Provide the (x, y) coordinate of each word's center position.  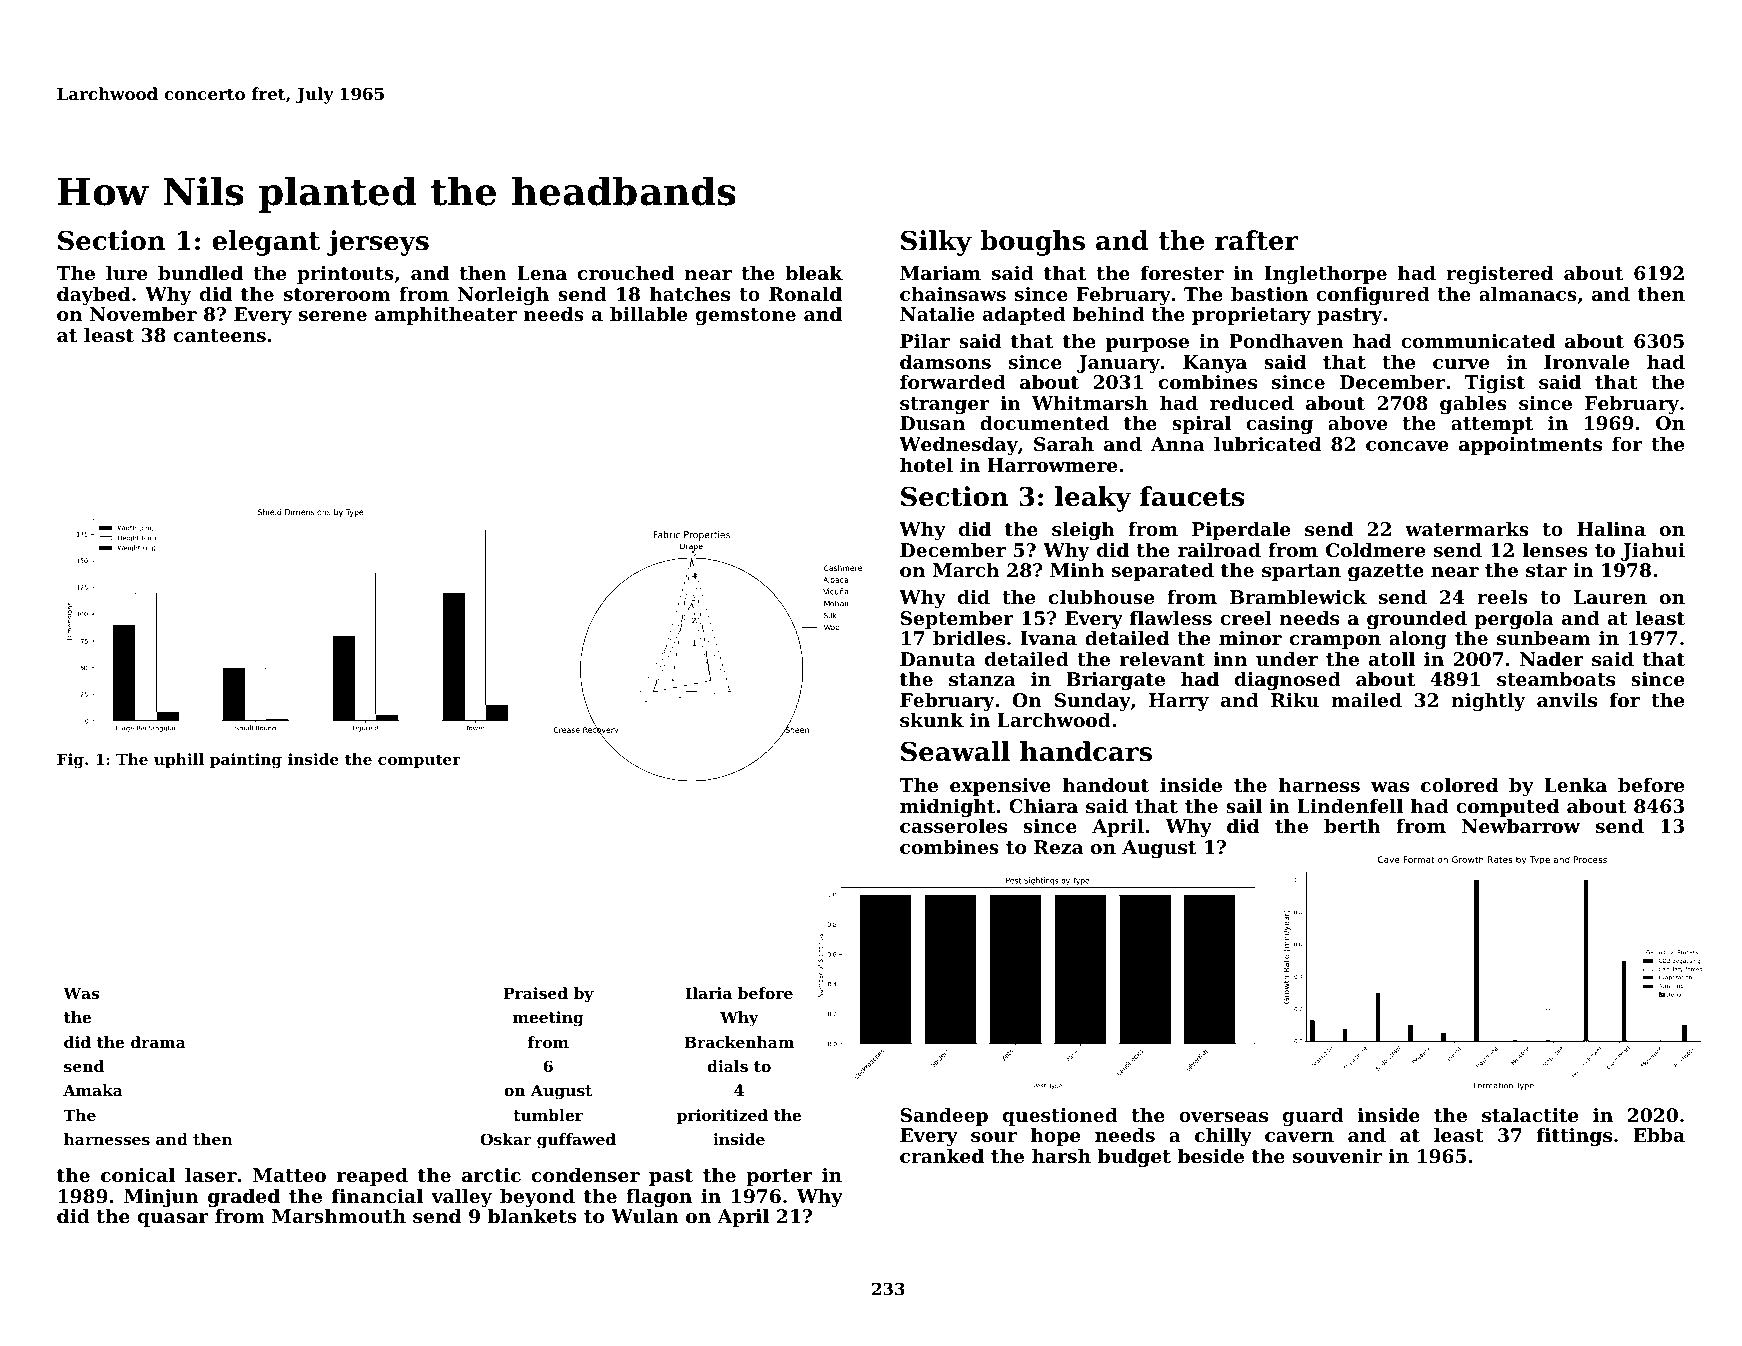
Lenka (1575, 785)
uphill (179, 760)
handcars (1086, 751)
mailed (1366, 700)
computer (419, 761)
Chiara (1043, 806)
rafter (1257, 240)
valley (461, 1198)
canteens (220, 336)
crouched (626, 273)
